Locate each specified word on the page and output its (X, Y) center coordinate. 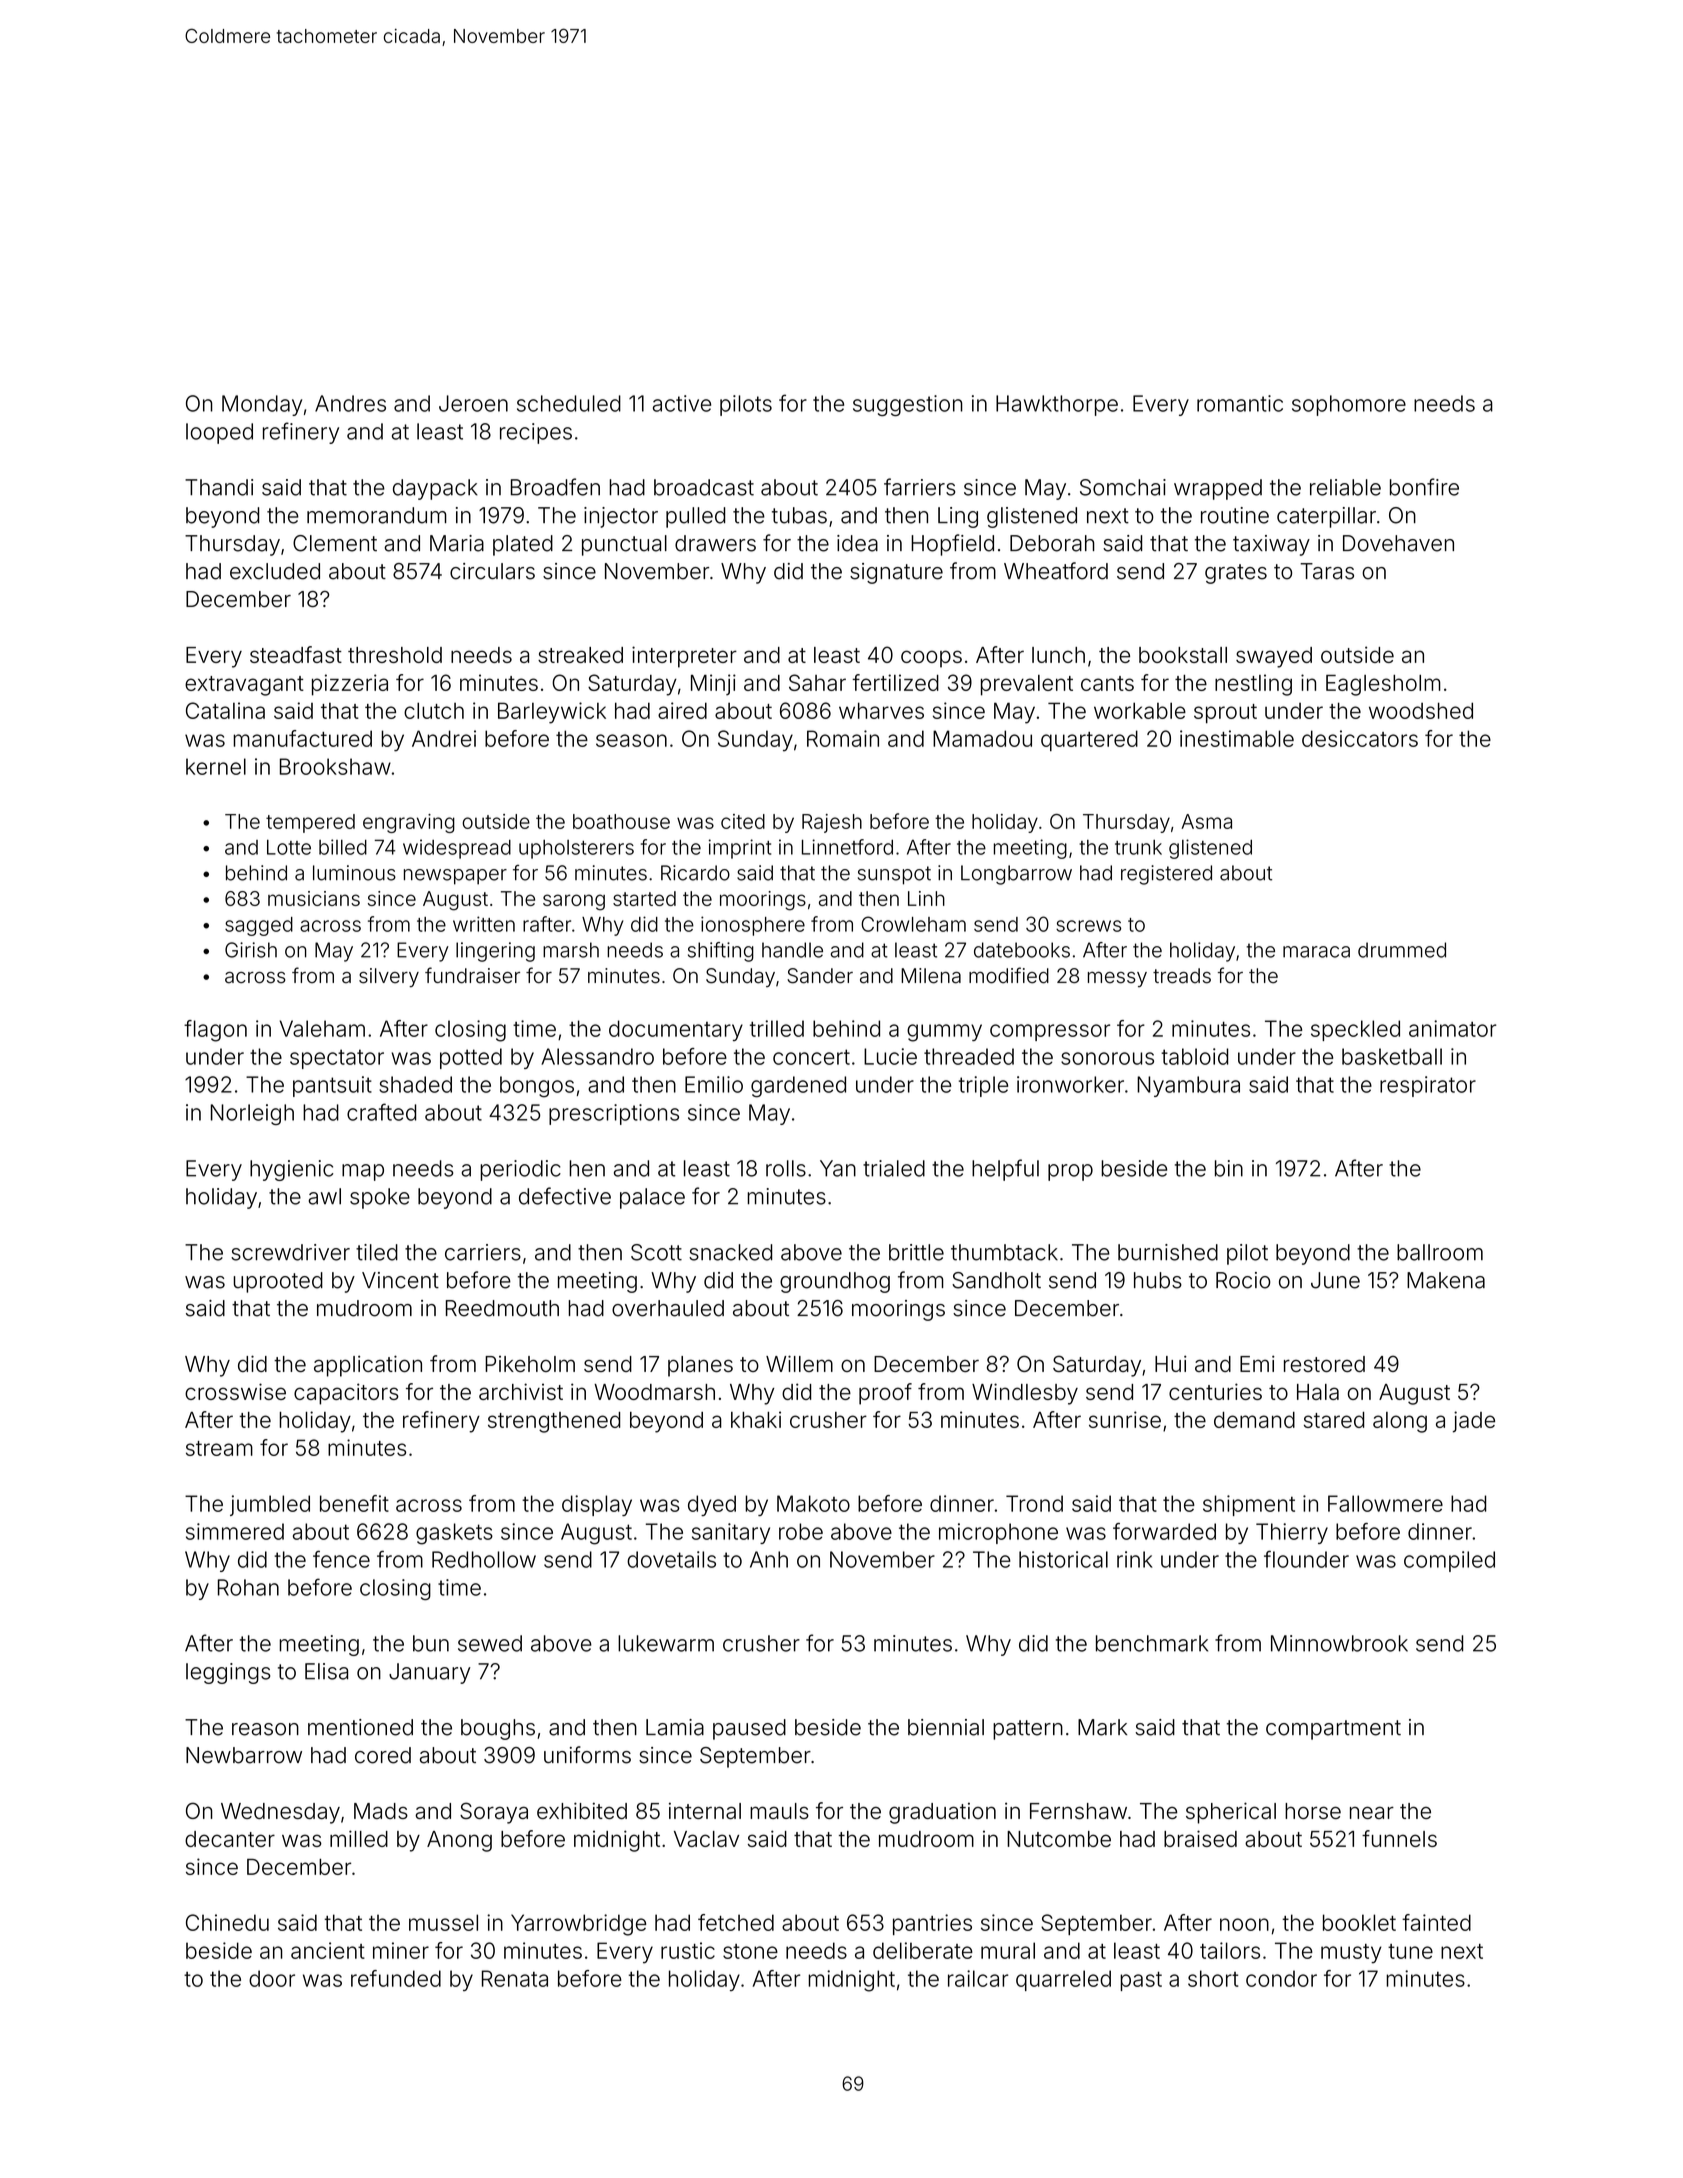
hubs (1158, 1280)
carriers (483, 1252)
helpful (1005, 1170)
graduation (942, 1813)
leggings (228, 1673)
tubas (799, 515)
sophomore (1349, 405)
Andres (350, 403)
